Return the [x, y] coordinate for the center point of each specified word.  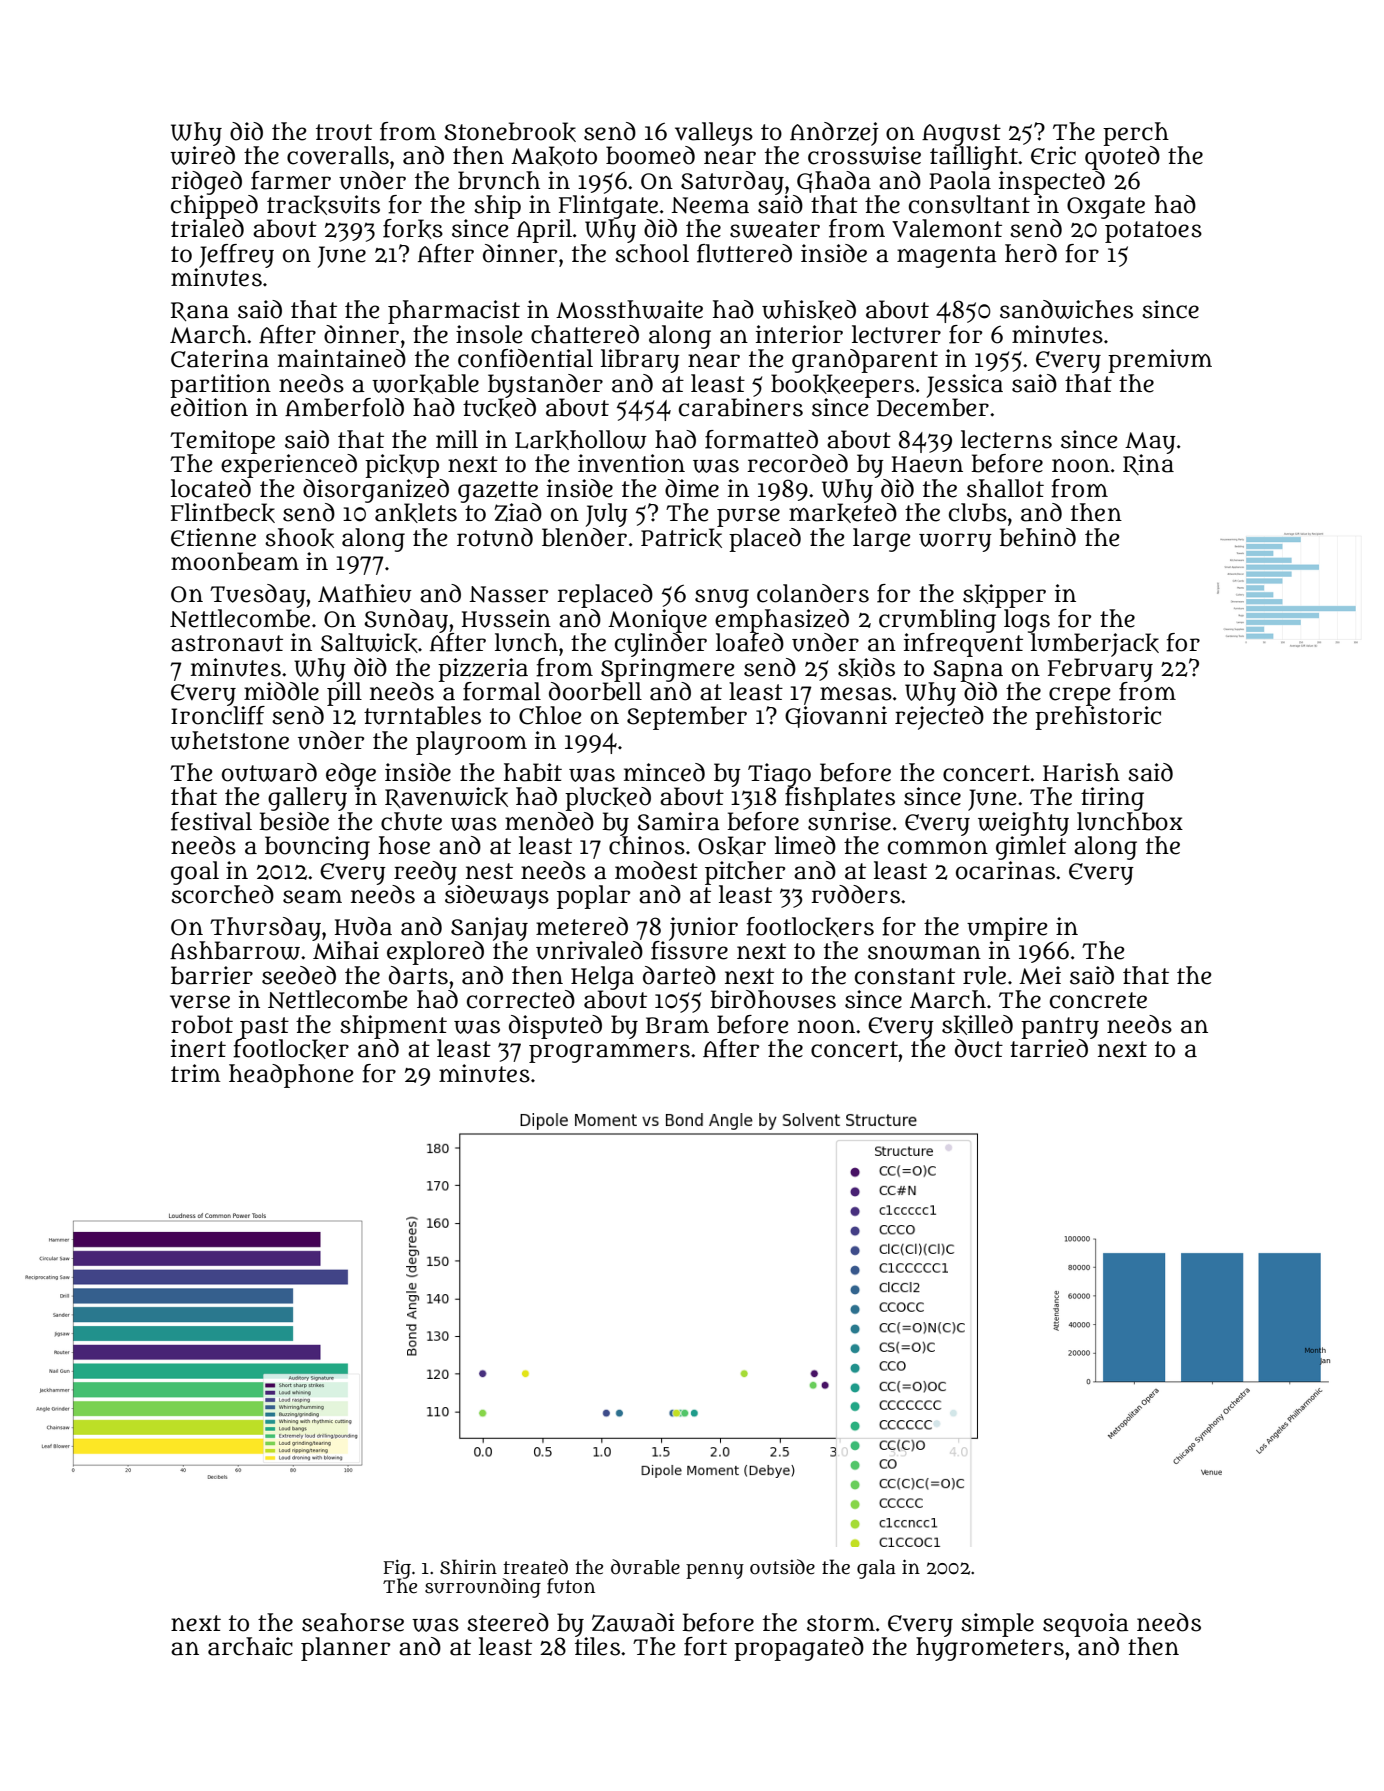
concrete [1098, 1000]
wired [202, 155]
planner [346, 1649]
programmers [609, 1053]
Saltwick [369, 643]
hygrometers [990, 1649]
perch [1136, 133]
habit [533, 772]
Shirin [468, 1567]
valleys [714, 134]
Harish [1081, 772]
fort [705, 1646]
